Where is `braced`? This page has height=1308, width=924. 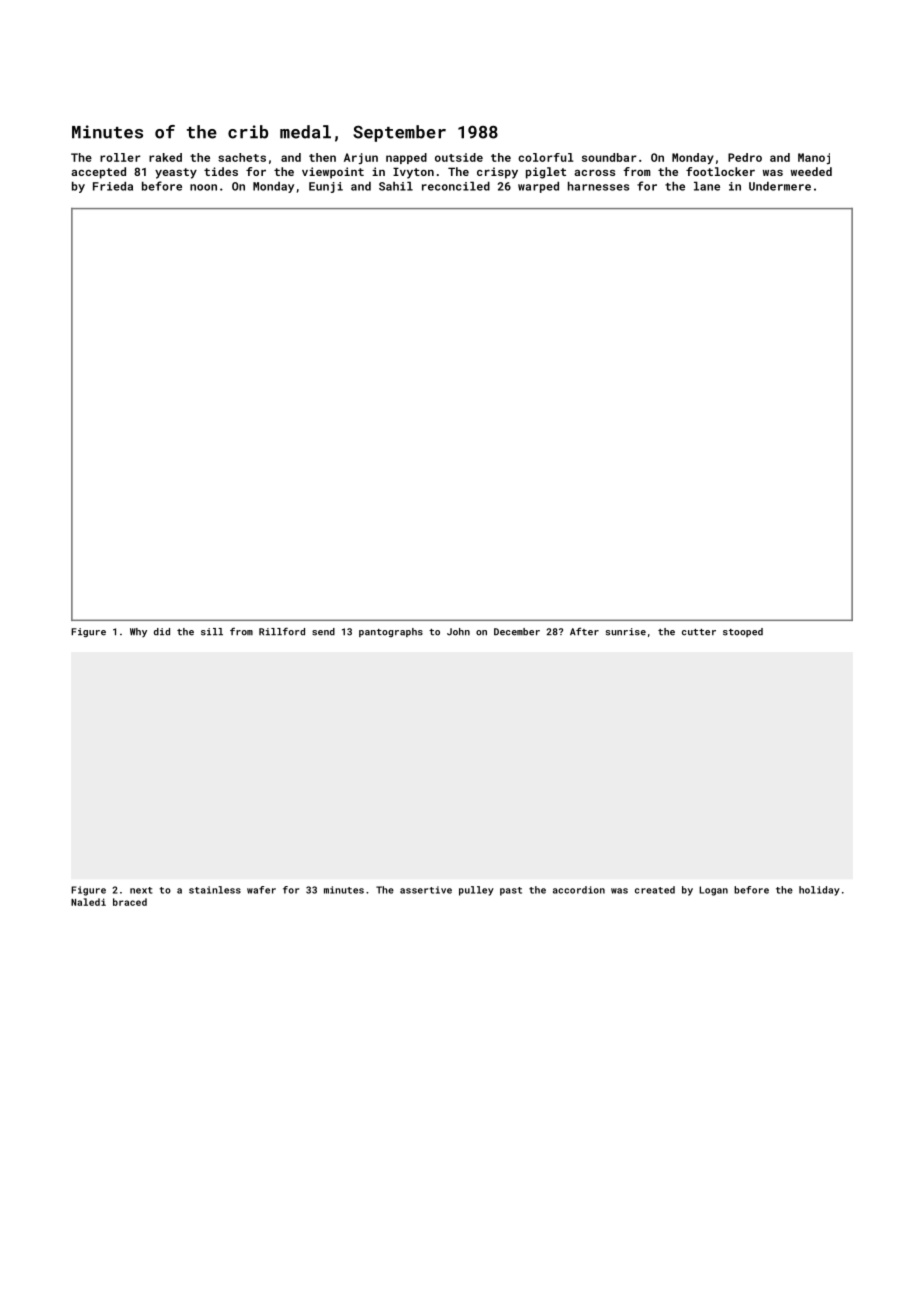 braced is located at coordinates (130, 902).
